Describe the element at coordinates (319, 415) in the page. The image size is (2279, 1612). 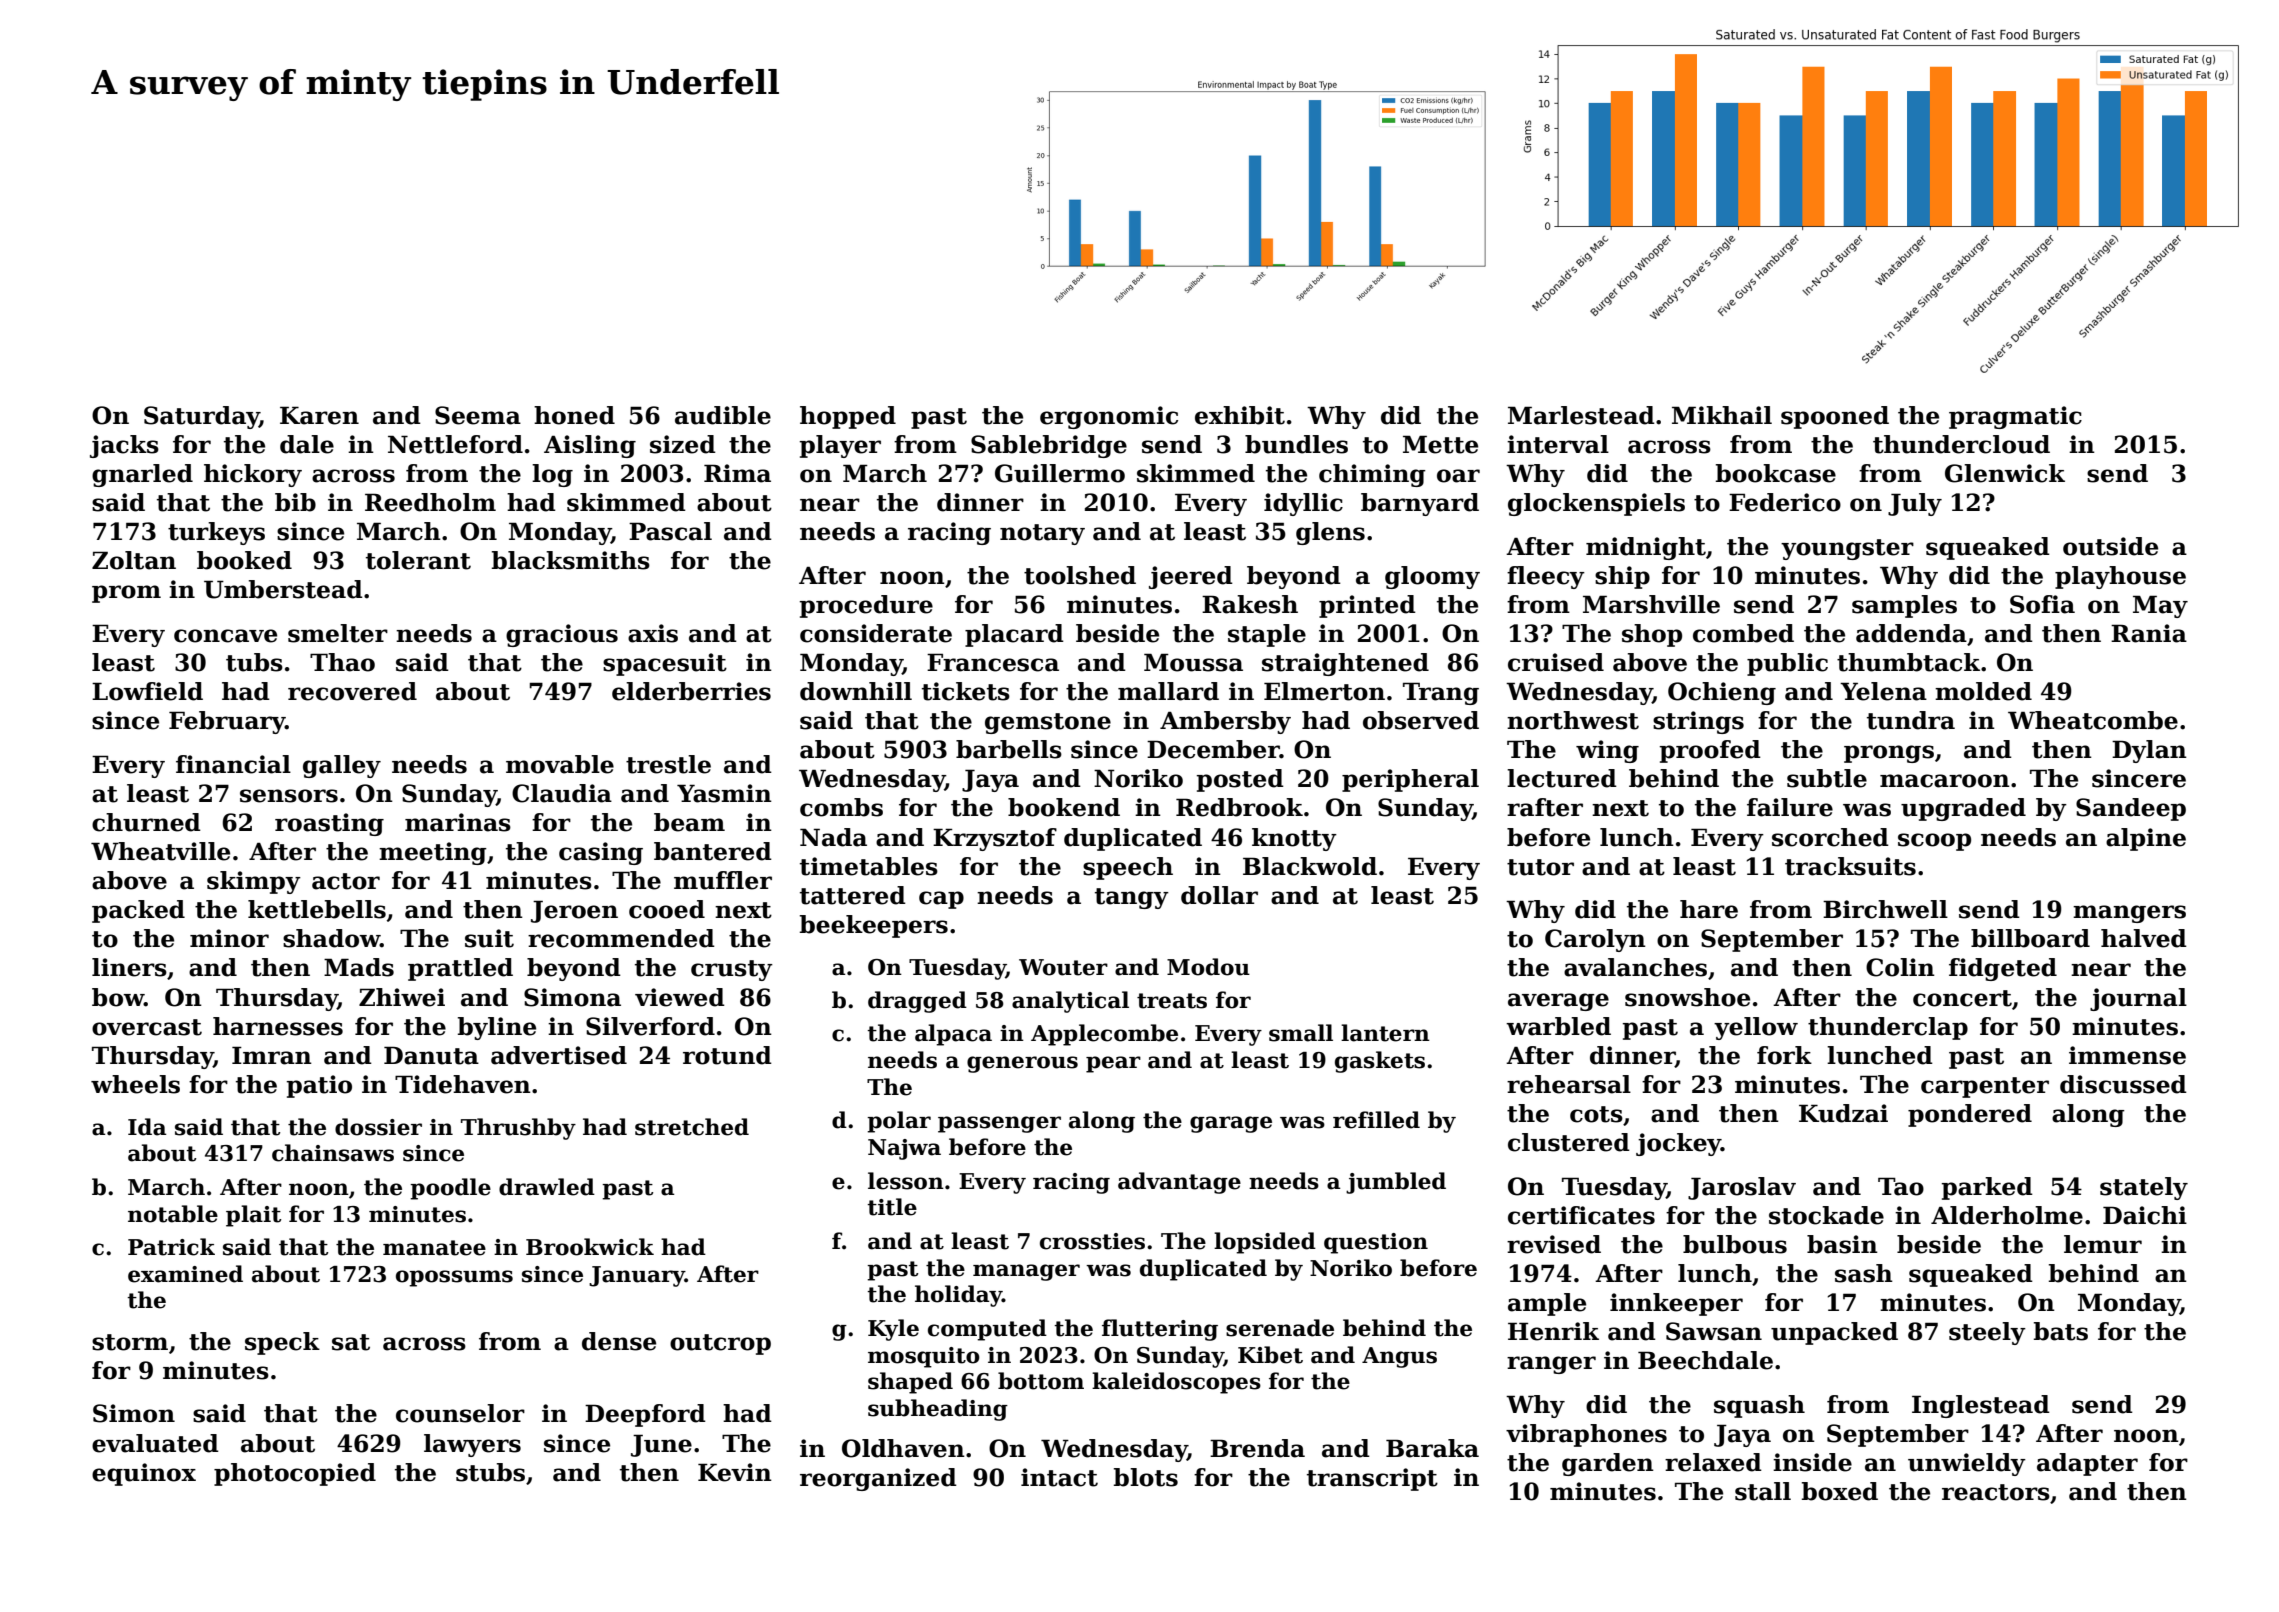
I see `Karen` at that location.
